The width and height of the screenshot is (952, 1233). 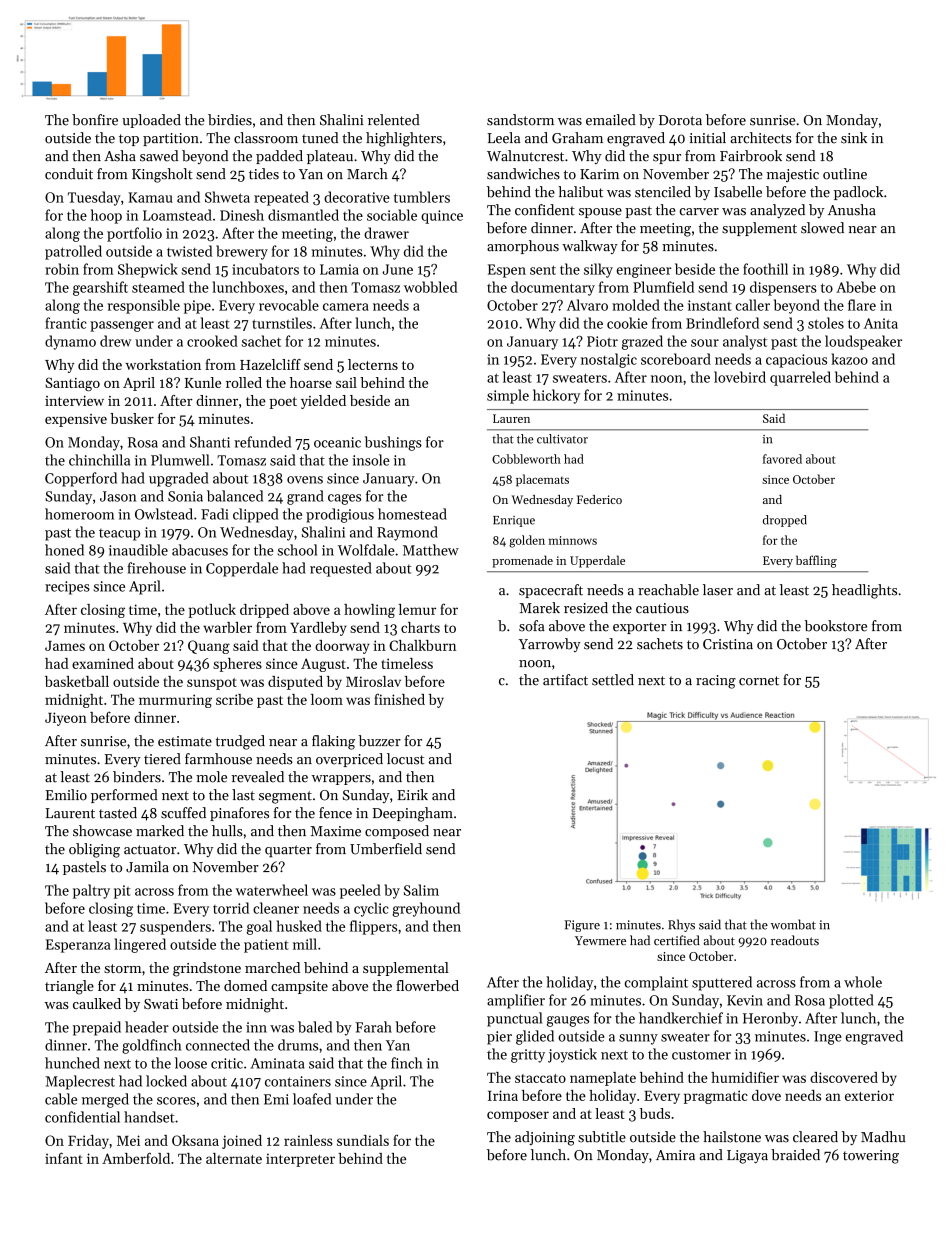 What do you see at coordinates (681, 925) in the screenshot?
I see `Rhys` at bounding box center [681, 925].
